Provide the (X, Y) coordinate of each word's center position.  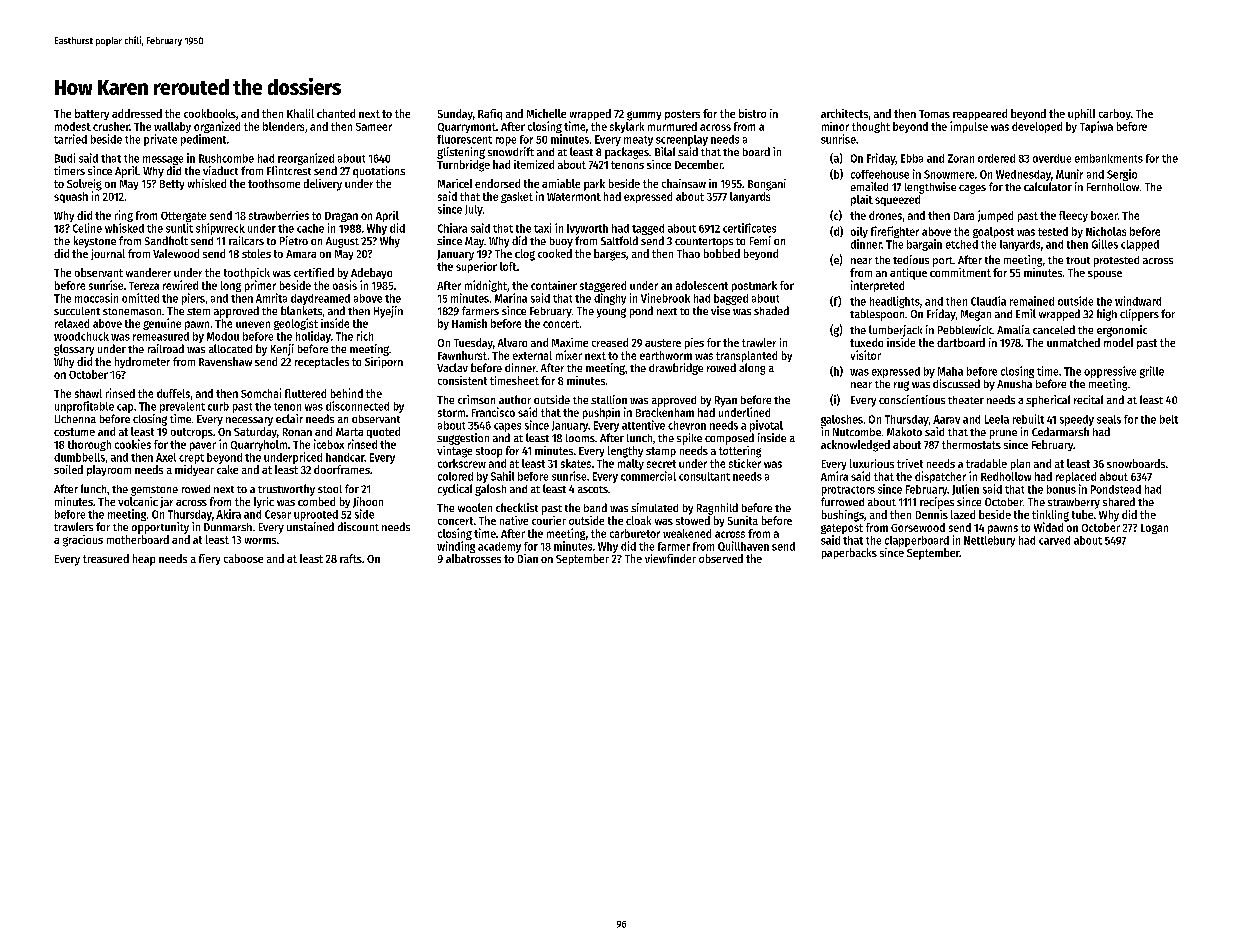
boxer (1104, 215)
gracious (83, 541)
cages (972, 189)
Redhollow (1006, 476)
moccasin (96, 298)
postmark (754, 286)
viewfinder (670, 558)
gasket (517, 197)
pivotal (766, 426)
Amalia (1013, 329)
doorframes (342, 469)
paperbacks (849, 553)
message (163, 160)
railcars (246, 240)
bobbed (722, 253)
